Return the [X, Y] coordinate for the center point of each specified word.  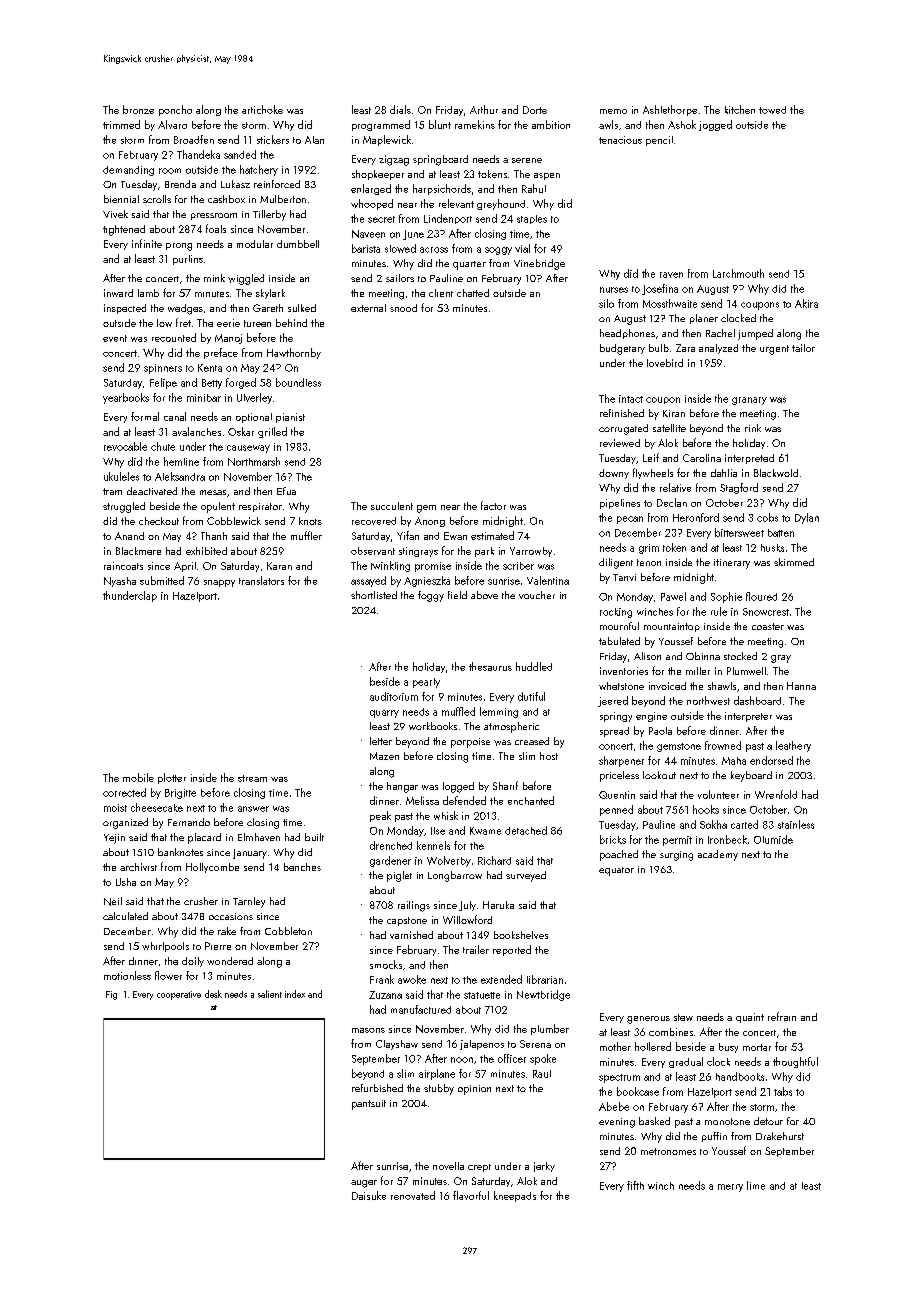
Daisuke [369, 1195]
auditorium [394, 696]
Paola [660, 731]
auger [364, 1184]
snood [403, 308]
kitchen [740, 109]
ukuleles [121, 476]
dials [400, 109]
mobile [138, 777]
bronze [138, 109]
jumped [755, 334]
